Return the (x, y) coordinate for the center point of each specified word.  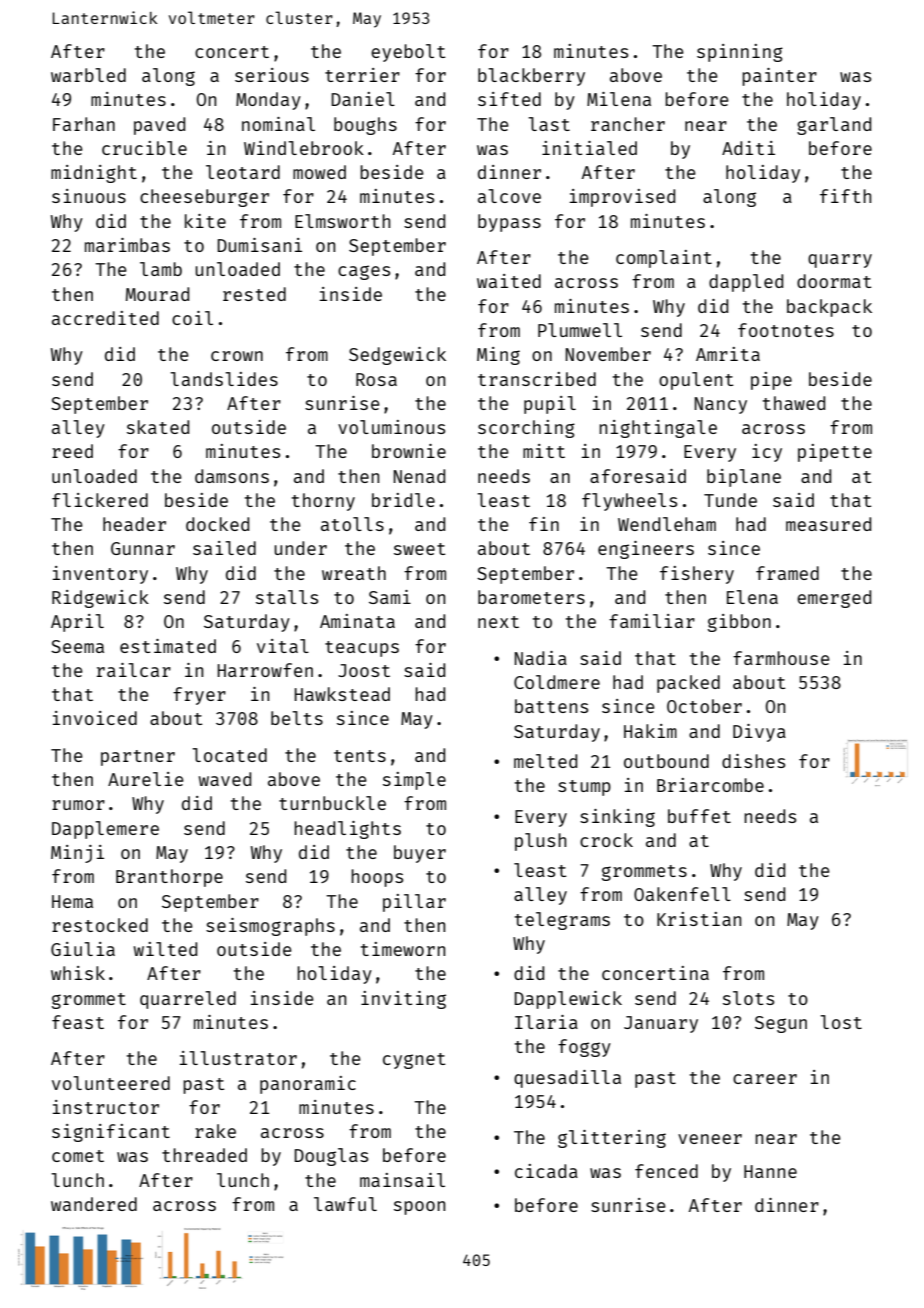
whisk (78, 973)
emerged (834, 599)
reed (72, 451)
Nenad (419, 476)
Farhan (84, 124)
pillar (414, 903)
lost (841, 1022)
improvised (622, 198)
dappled (746, 283)
